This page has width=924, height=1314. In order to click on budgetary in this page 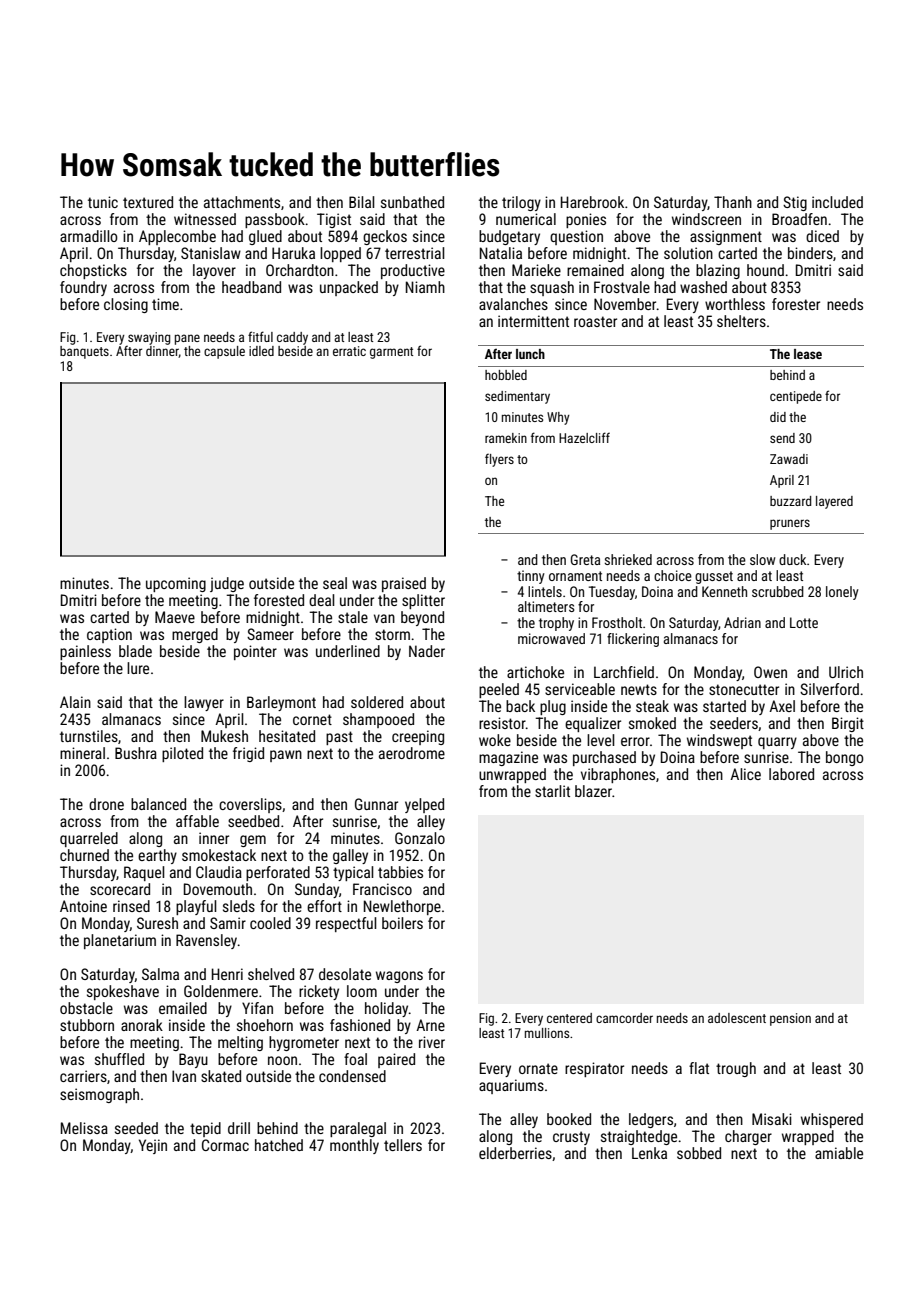, I will do `click(509, 237)`.
